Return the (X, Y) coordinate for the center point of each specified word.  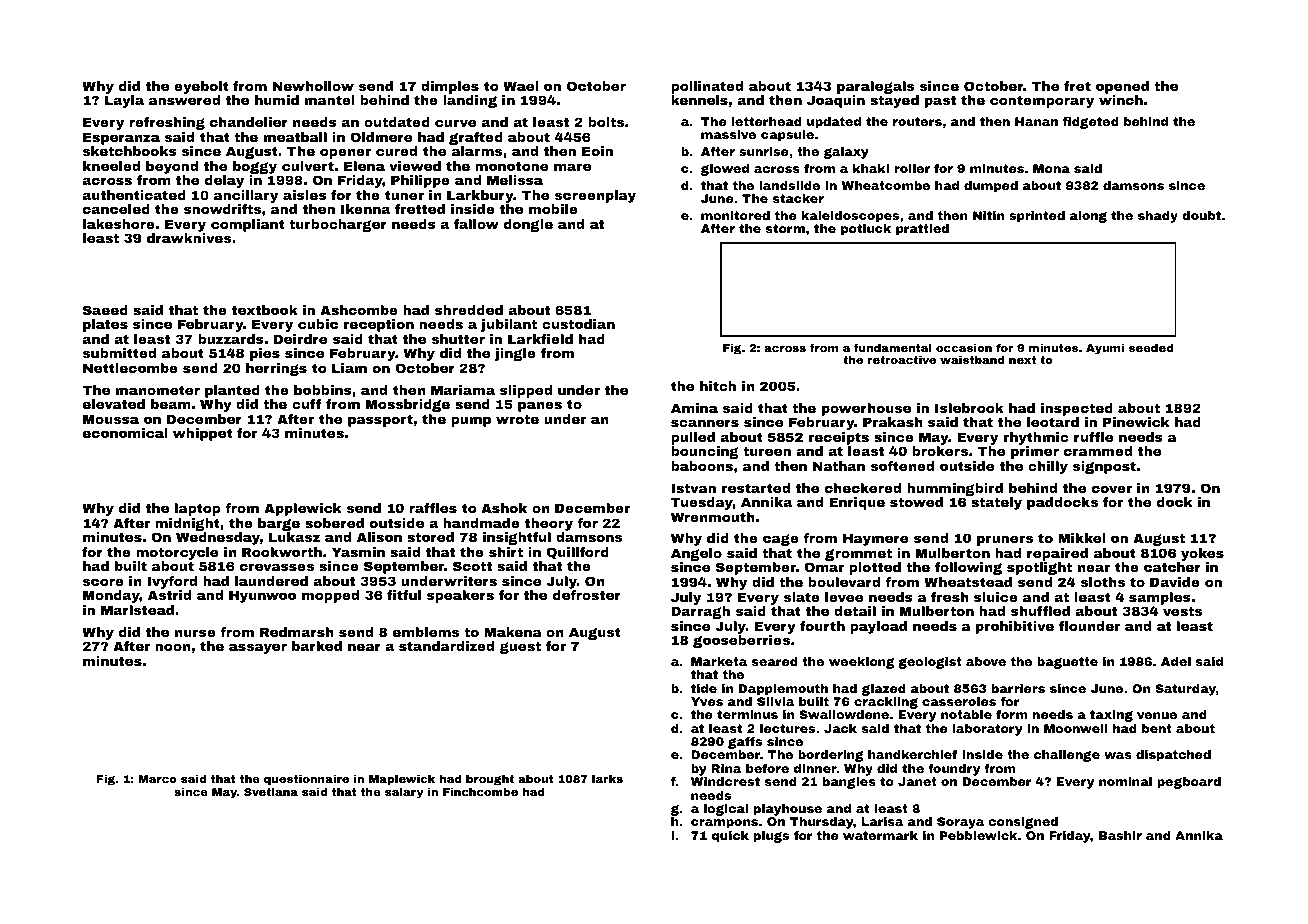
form (1012, 714)
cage (781, 540)
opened (1122, 87)
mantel (330, 100)
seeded (1151, 347)
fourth (822, 626)
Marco (157, 779)
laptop (198, 509)
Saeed (105, 310)
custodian (578, 324)
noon (173, 647)
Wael (521, 86)
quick (730, 837)
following (968, 568)
